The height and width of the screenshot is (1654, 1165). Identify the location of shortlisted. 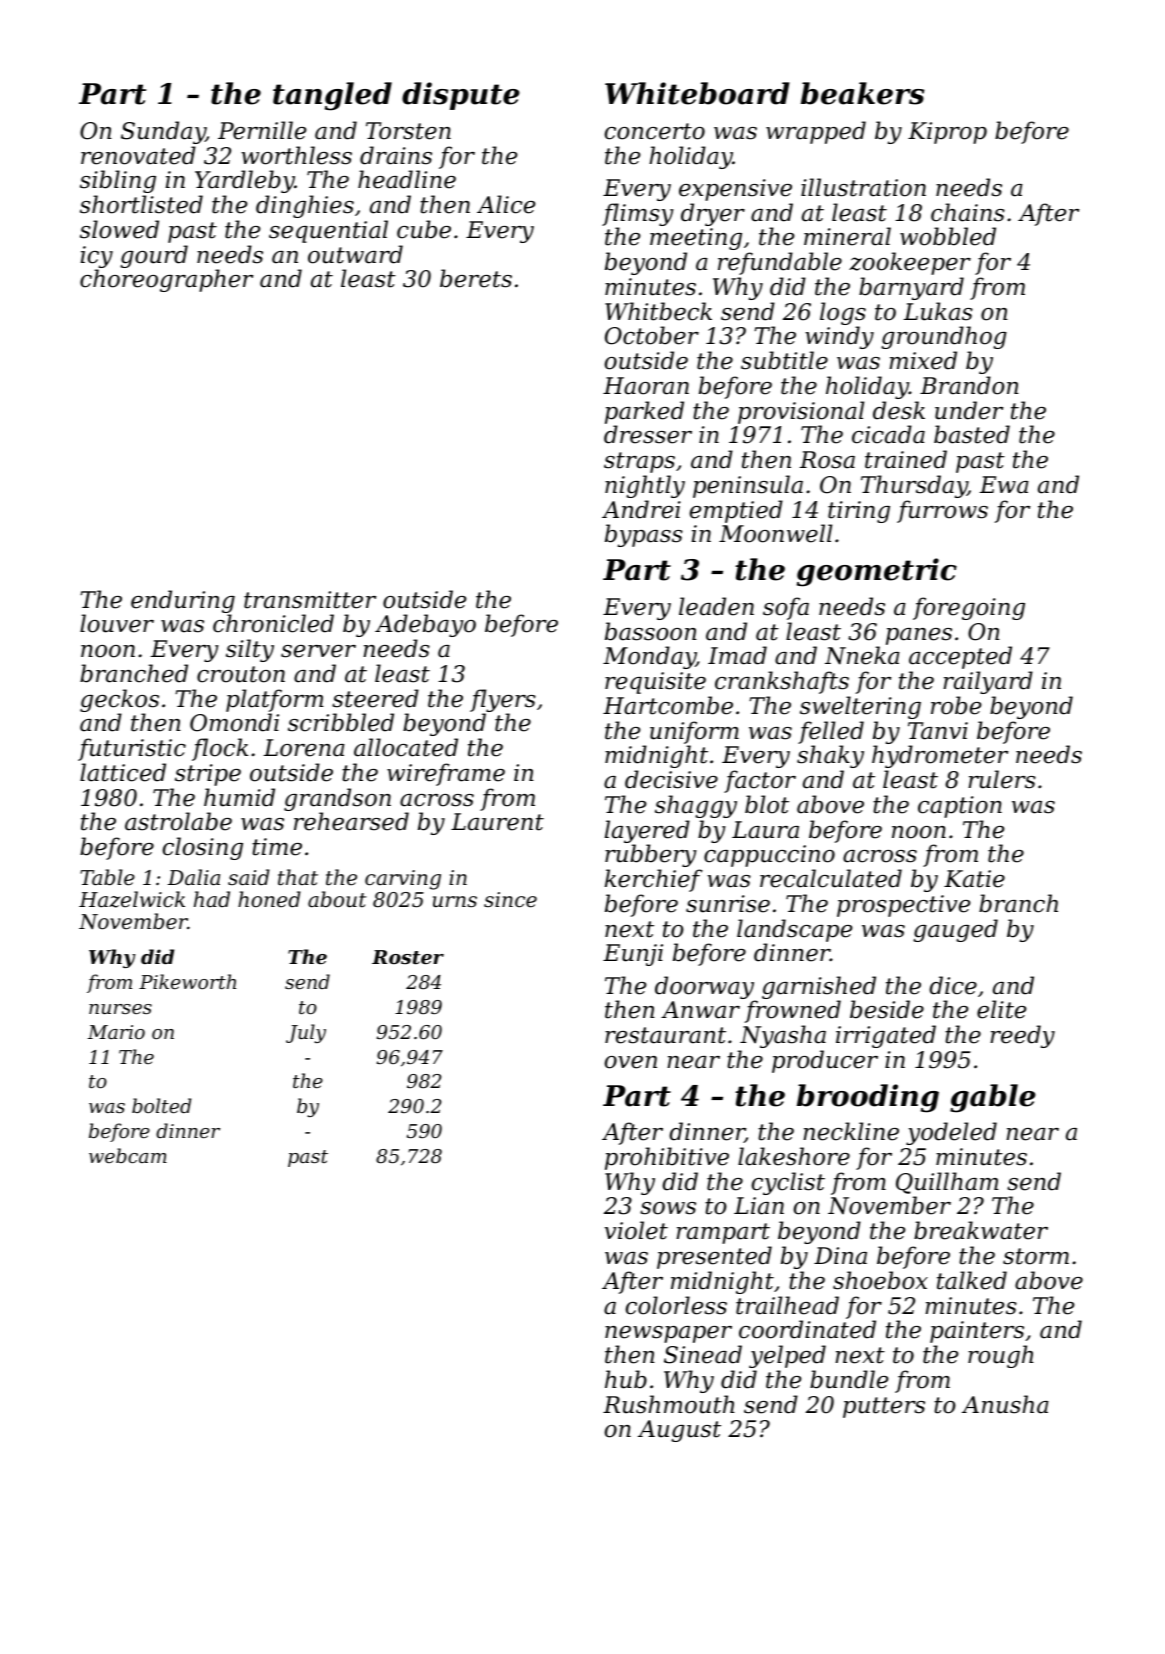
(141, 204).
